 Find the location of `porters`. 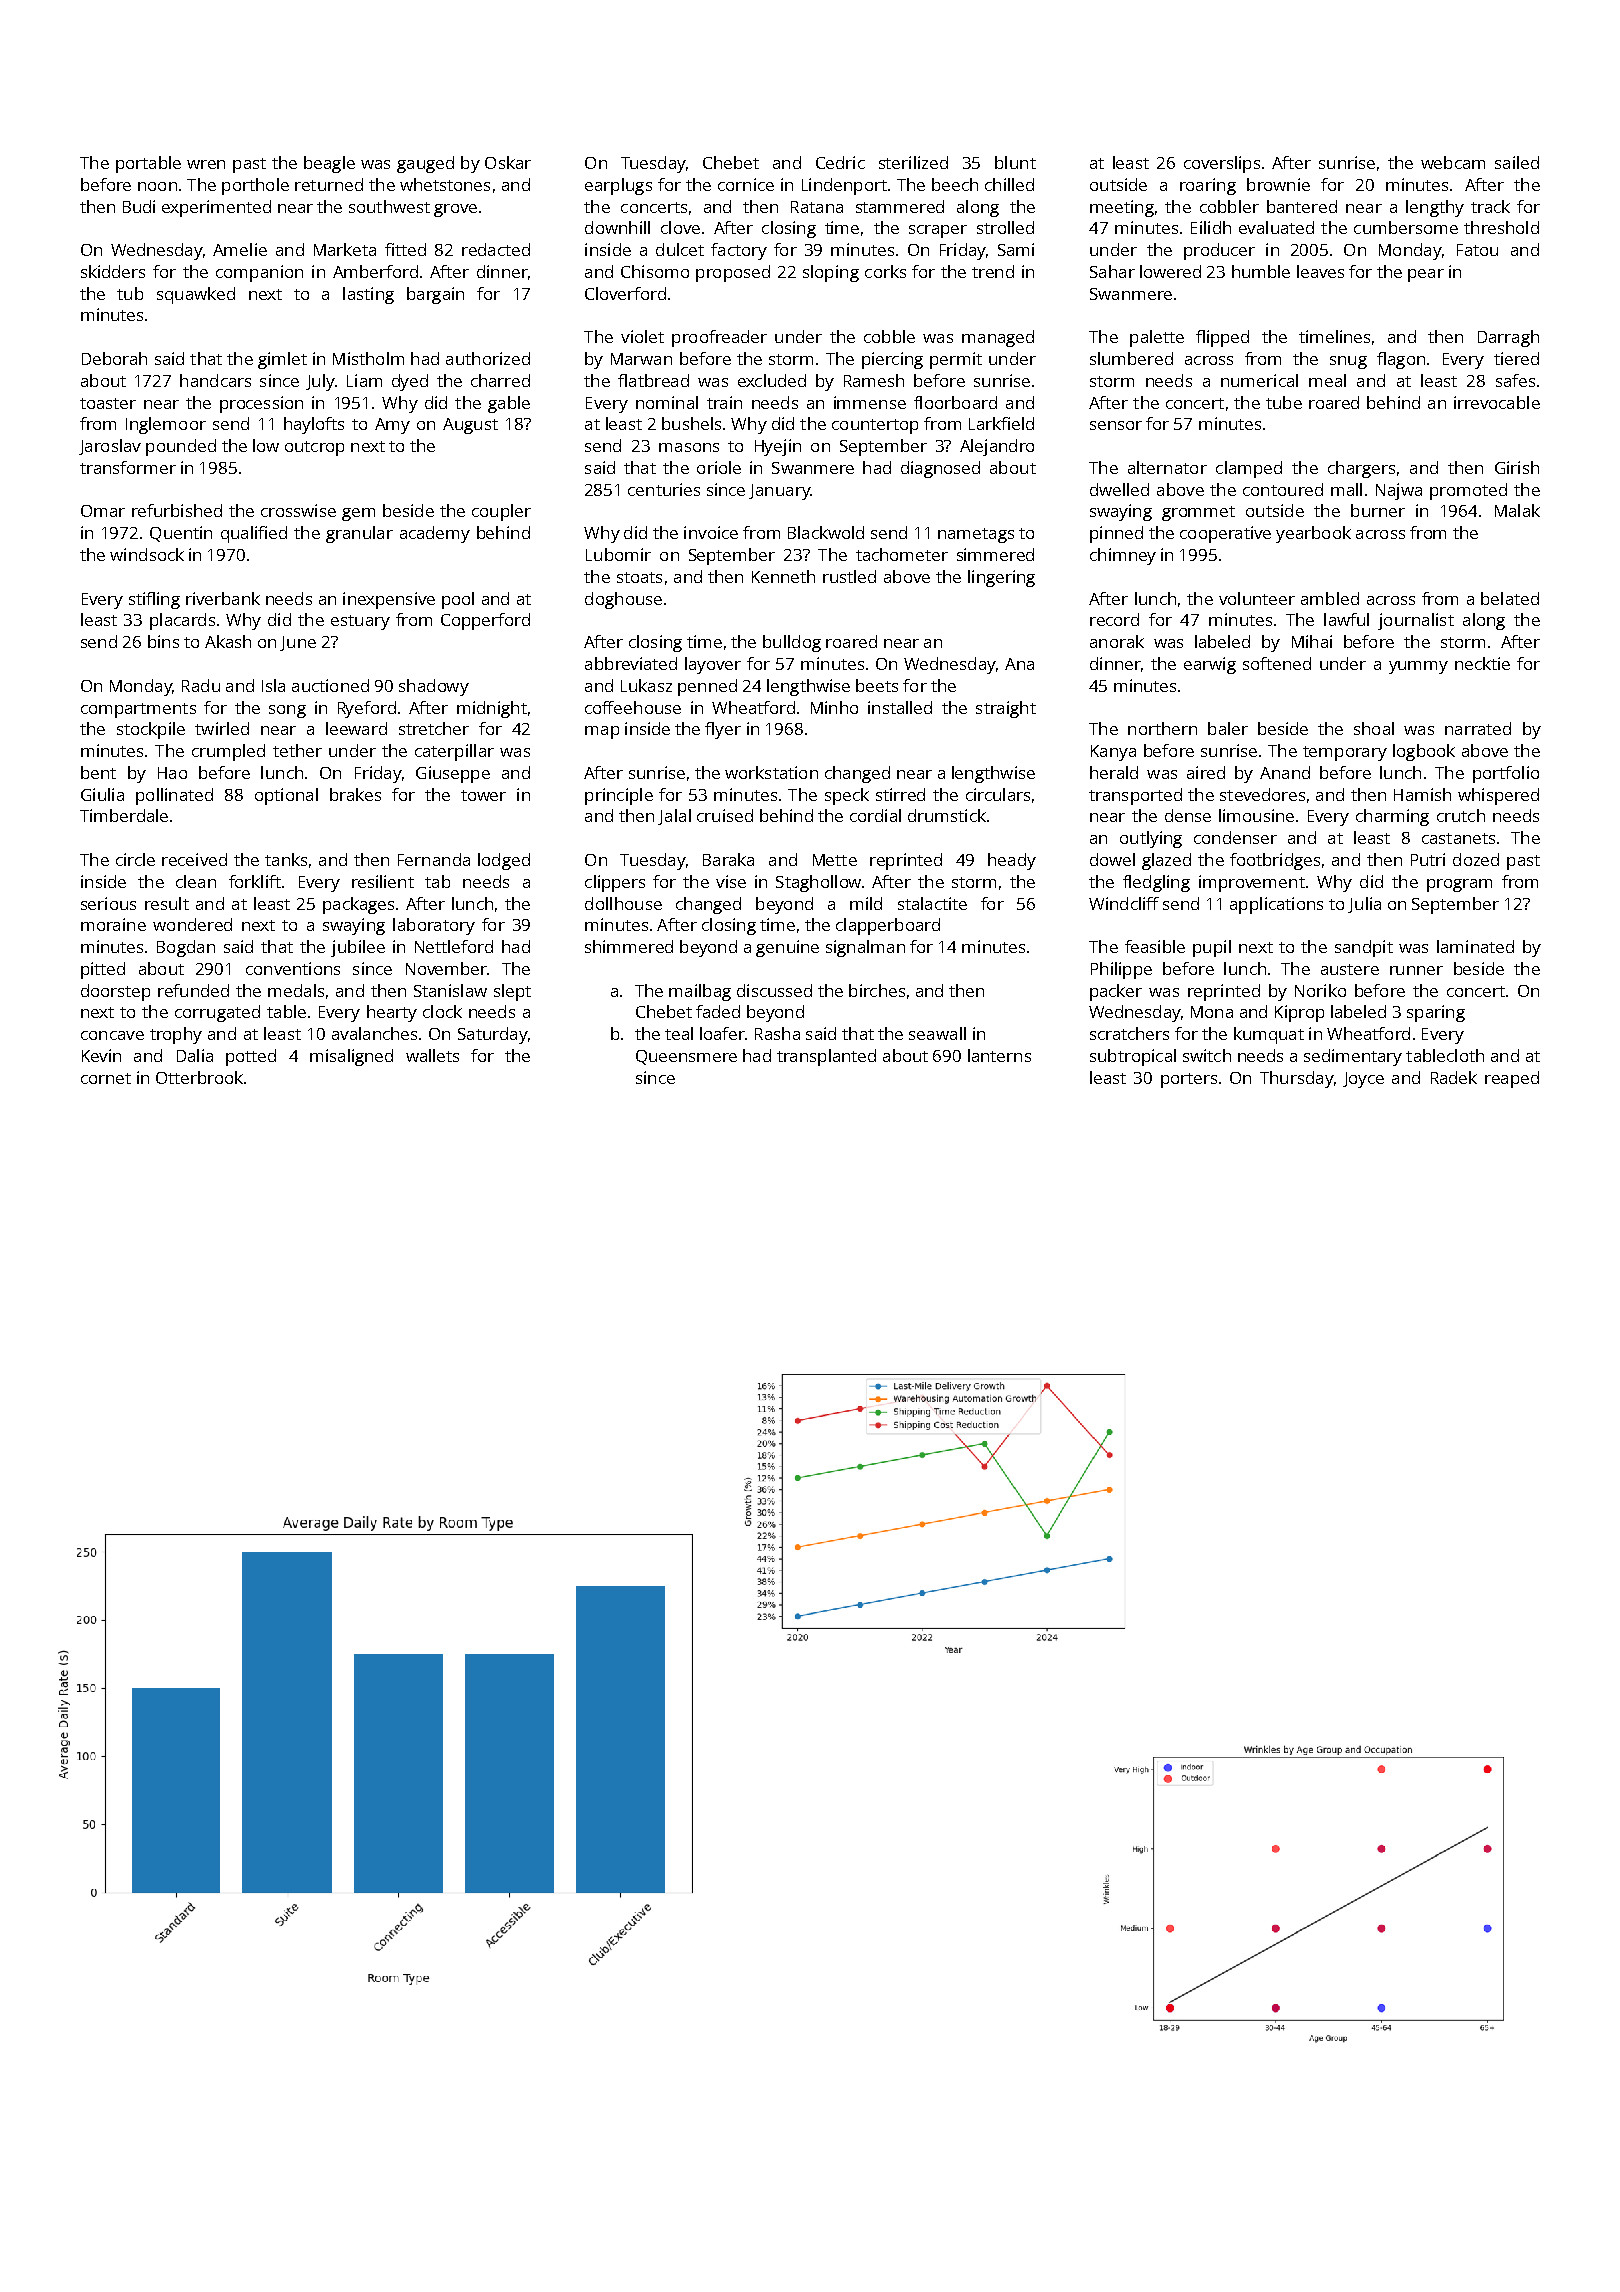

porters is located at coordinates (1189, 1080).
